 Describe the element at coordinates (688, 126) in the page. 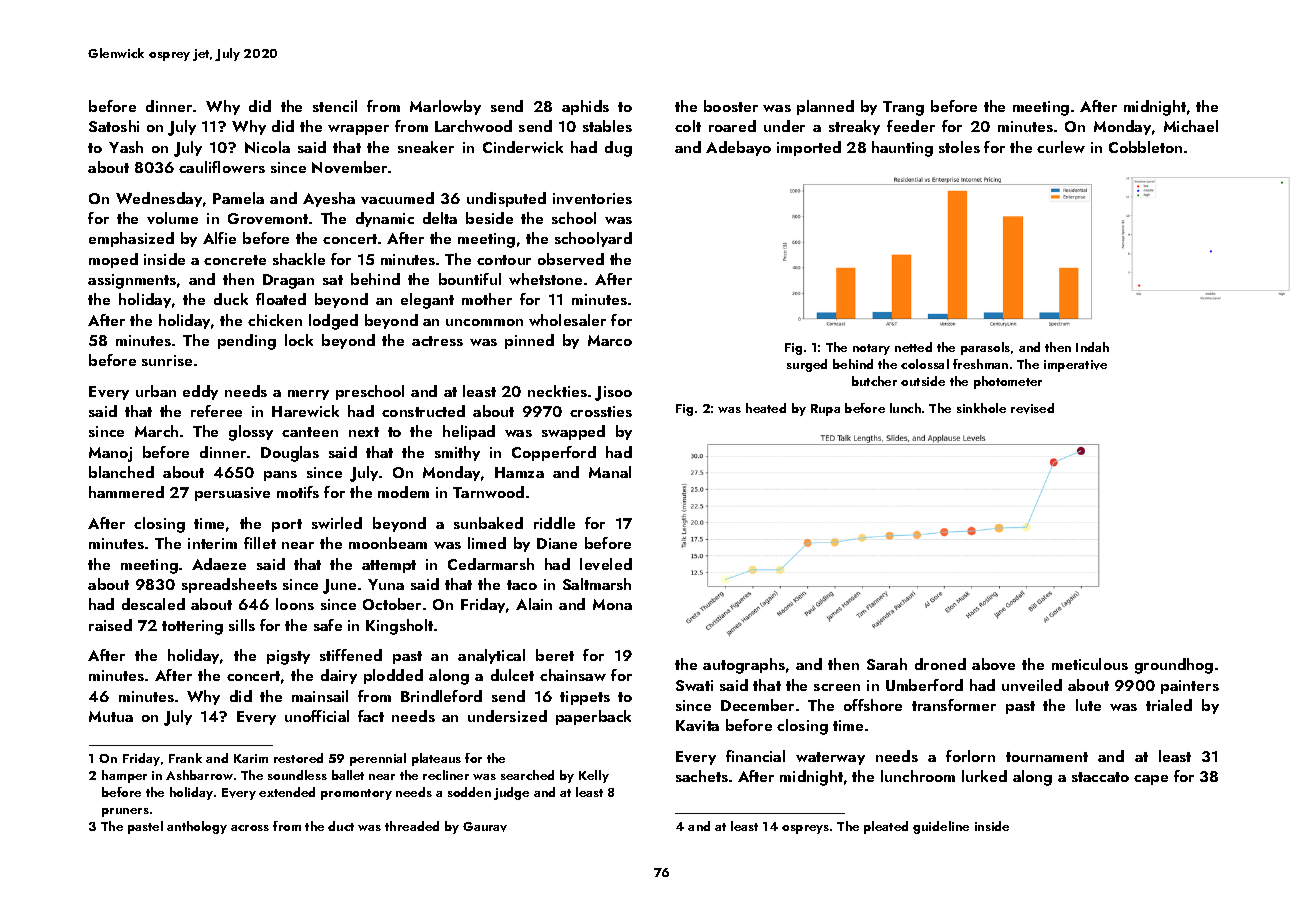

I see `colt` at that location.
